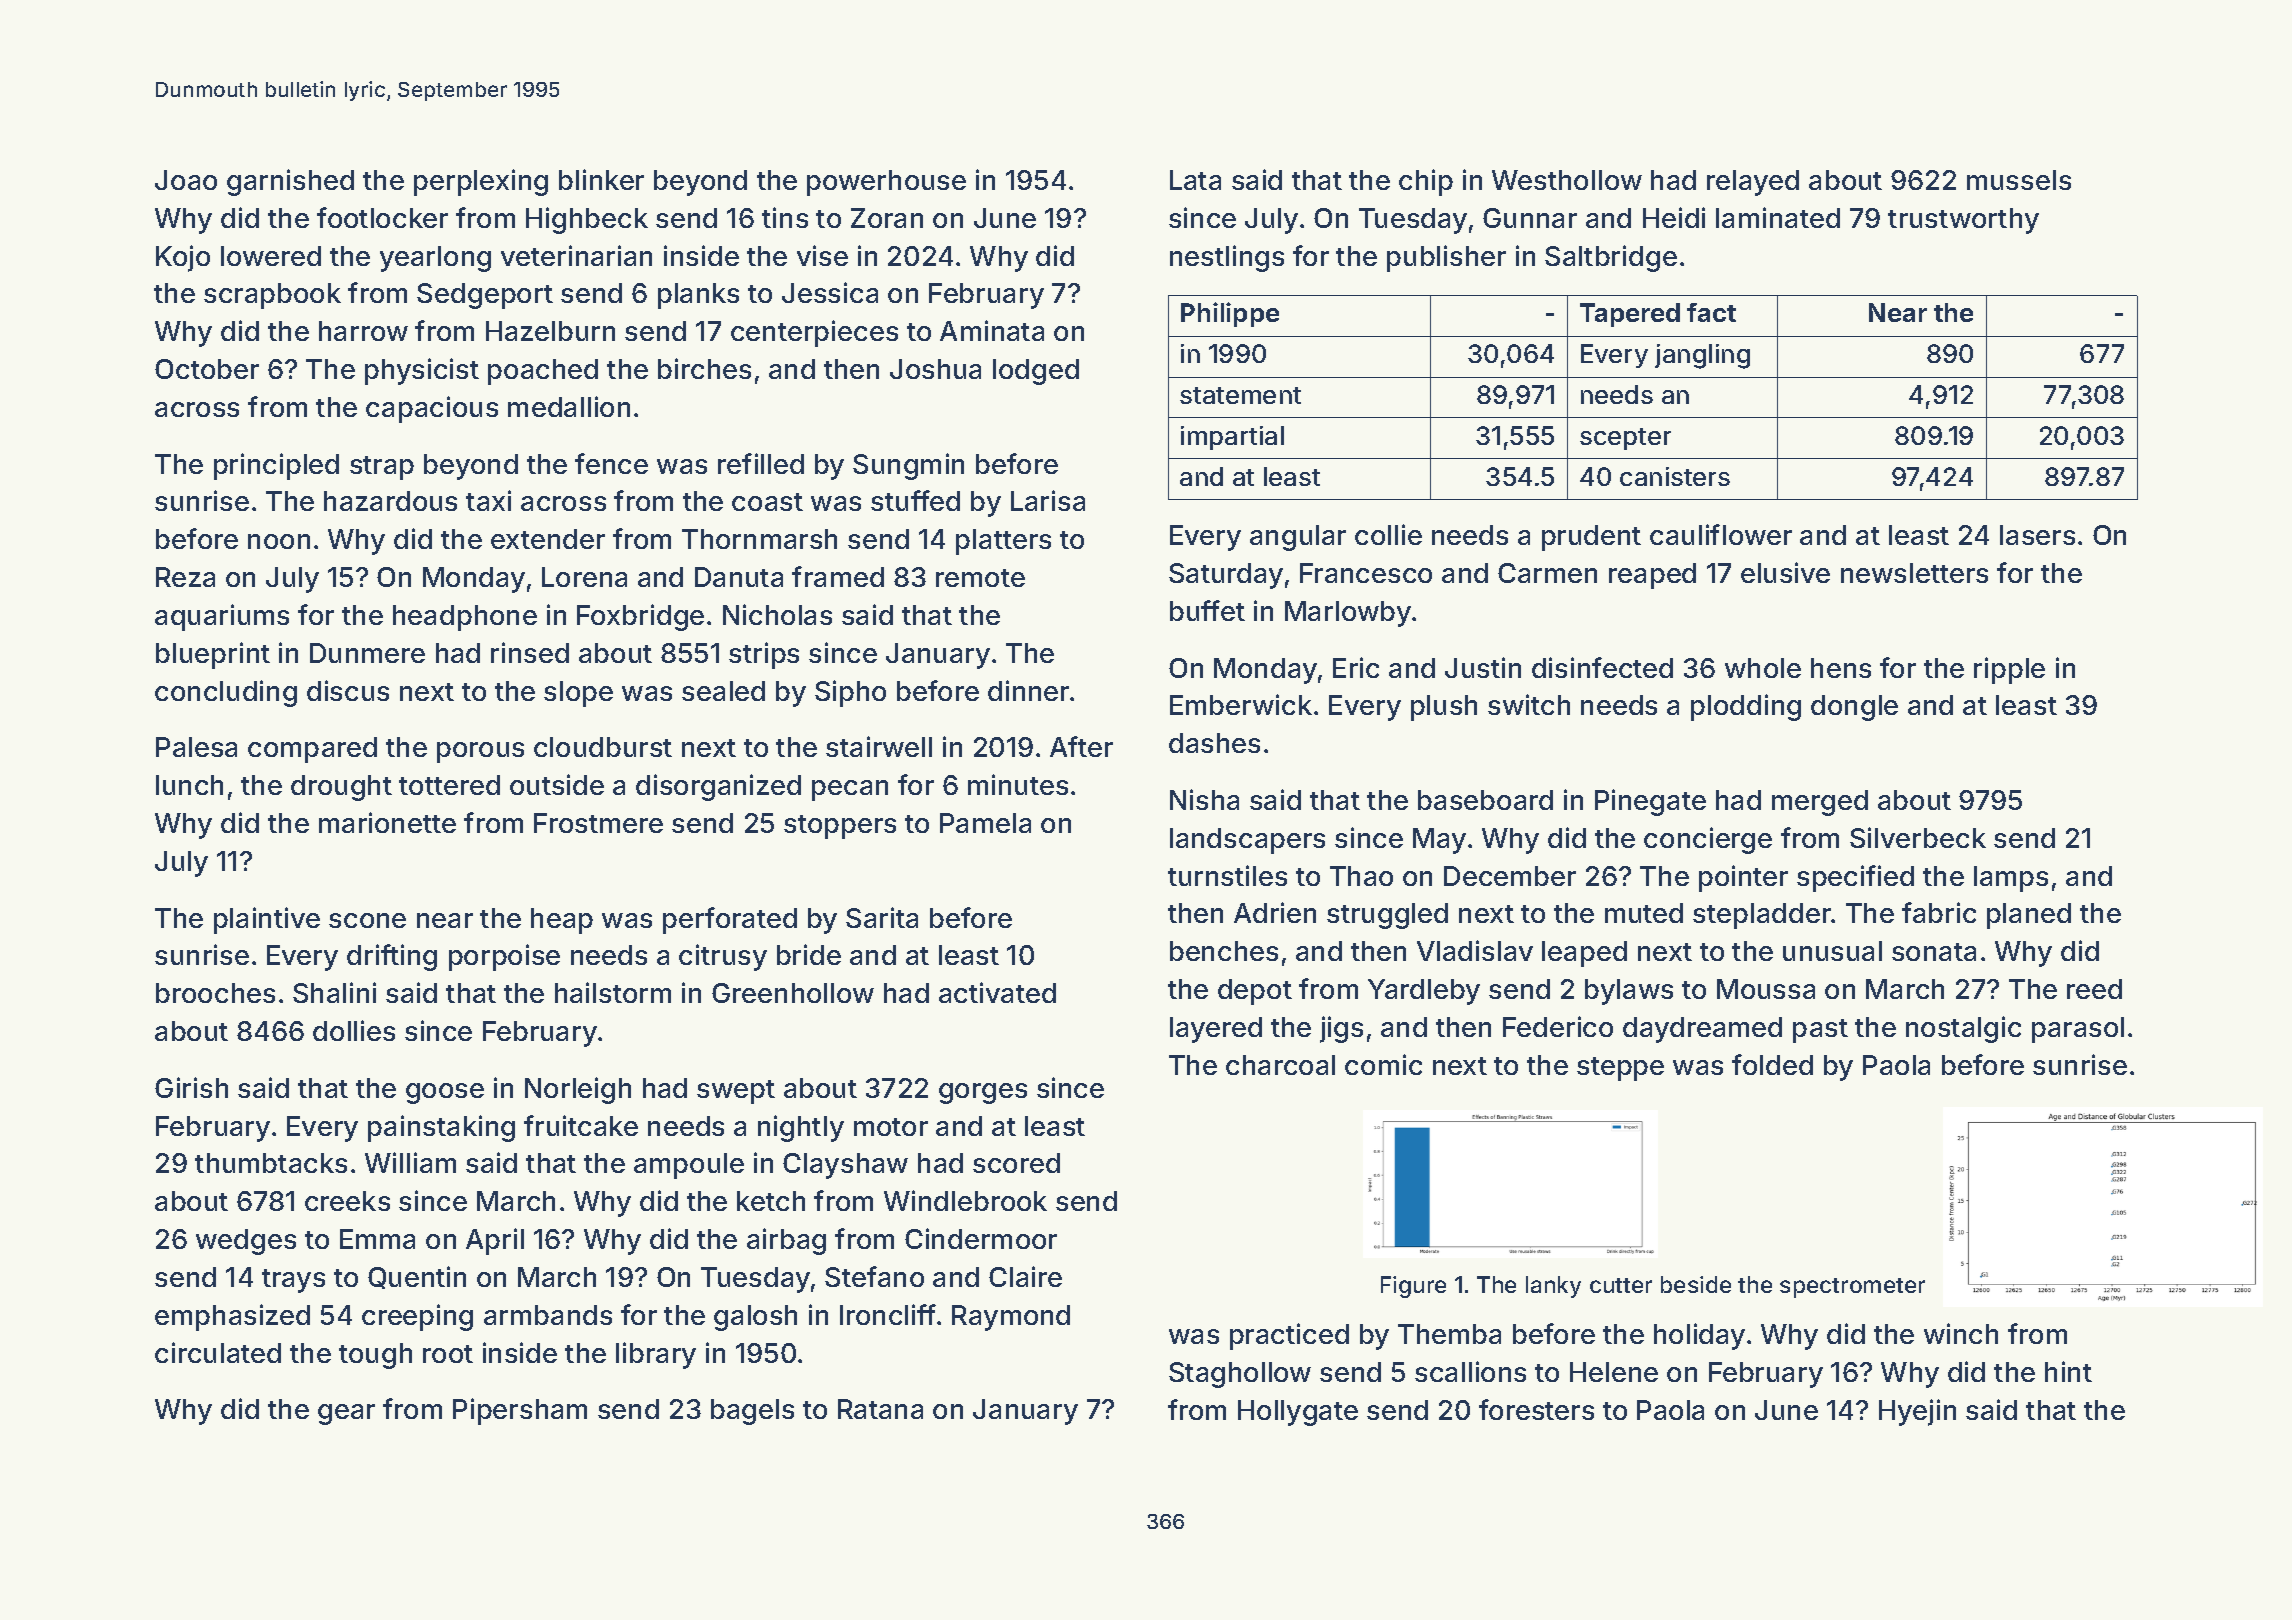 Image resolution: width=2292 pixels, height=1620 pixels. Describe the element at coordinates (1025, 1276) in the screenshot. I see `Claire` at that location.
